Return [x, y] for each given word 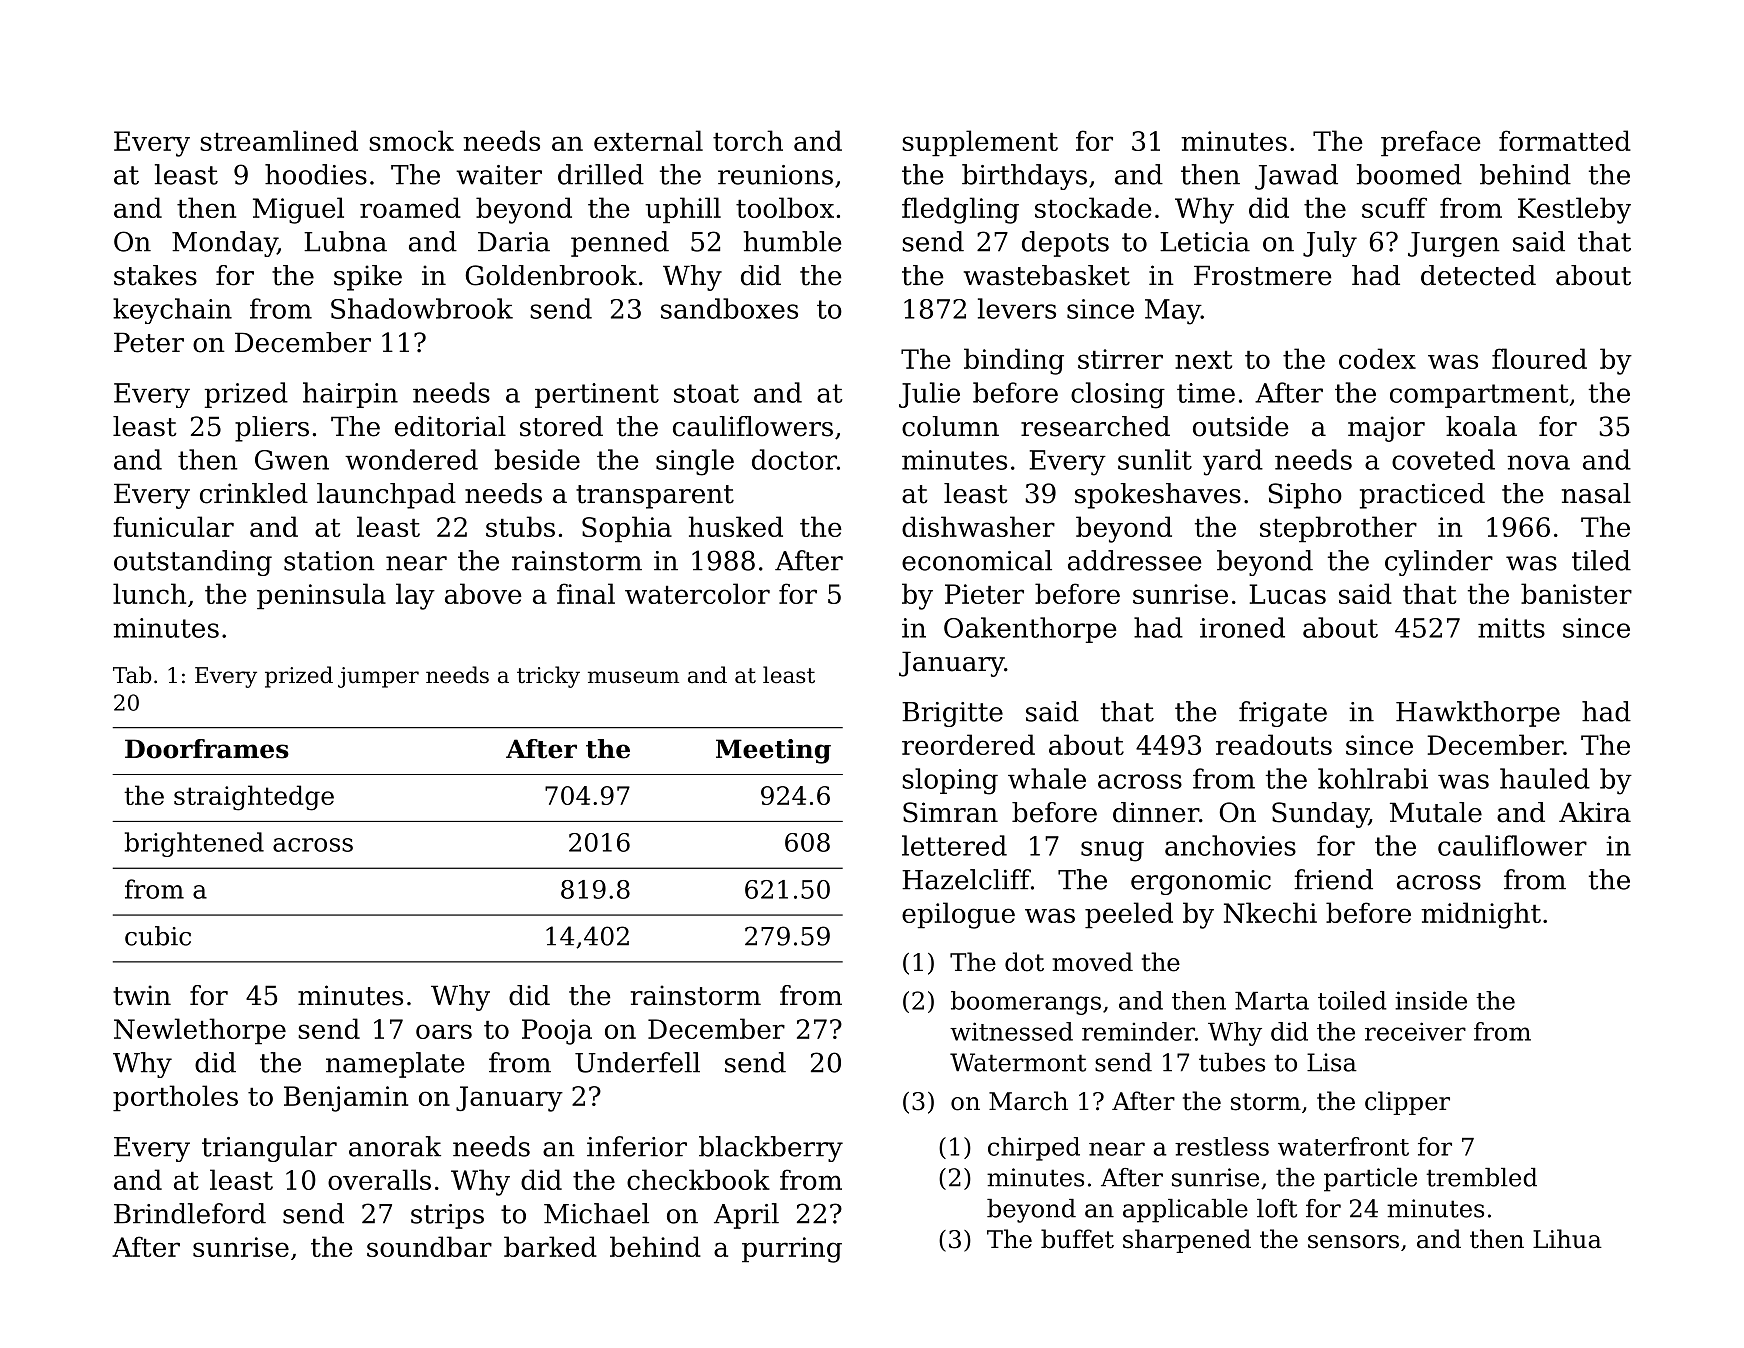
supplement [980, 143]
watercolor [697, 593]
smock [411, 140]
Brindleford [190, 1213]
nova [1538, 462]
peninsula [321, 596]
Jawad [1296, 177]
